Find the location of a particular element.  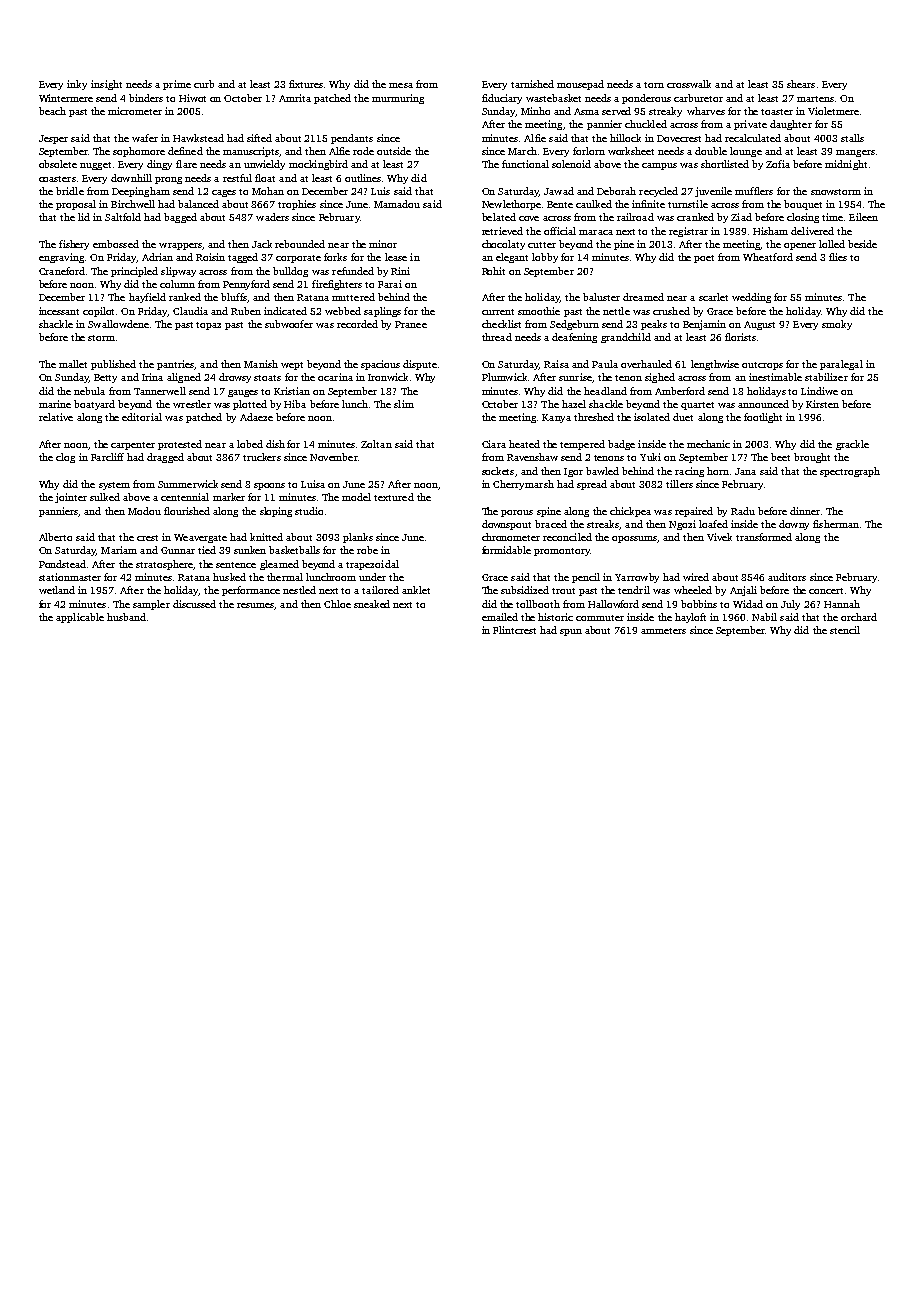

midnight is located at coordinates (846, 165).
